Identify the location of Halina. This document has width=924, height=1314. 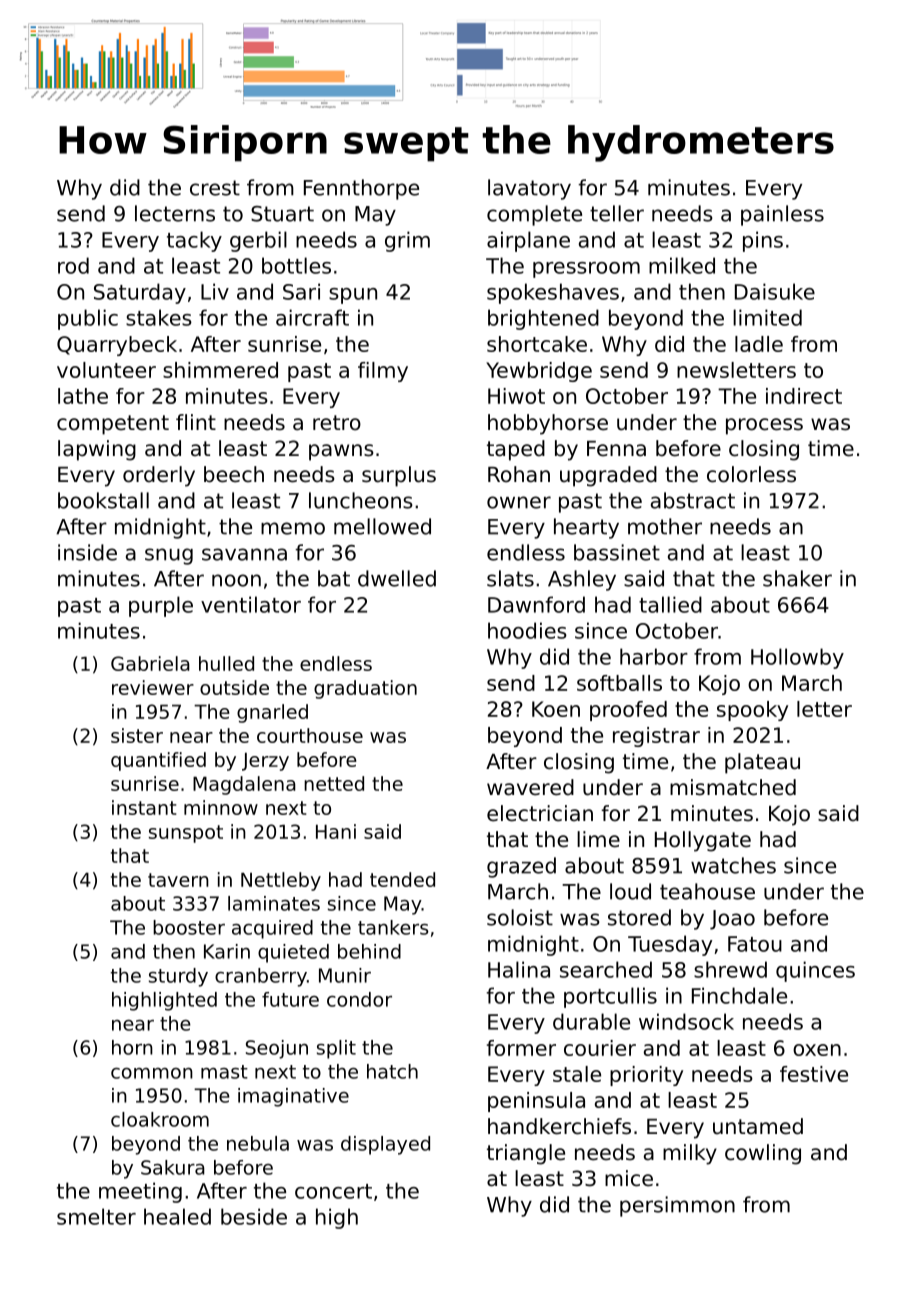
(519, 969).
